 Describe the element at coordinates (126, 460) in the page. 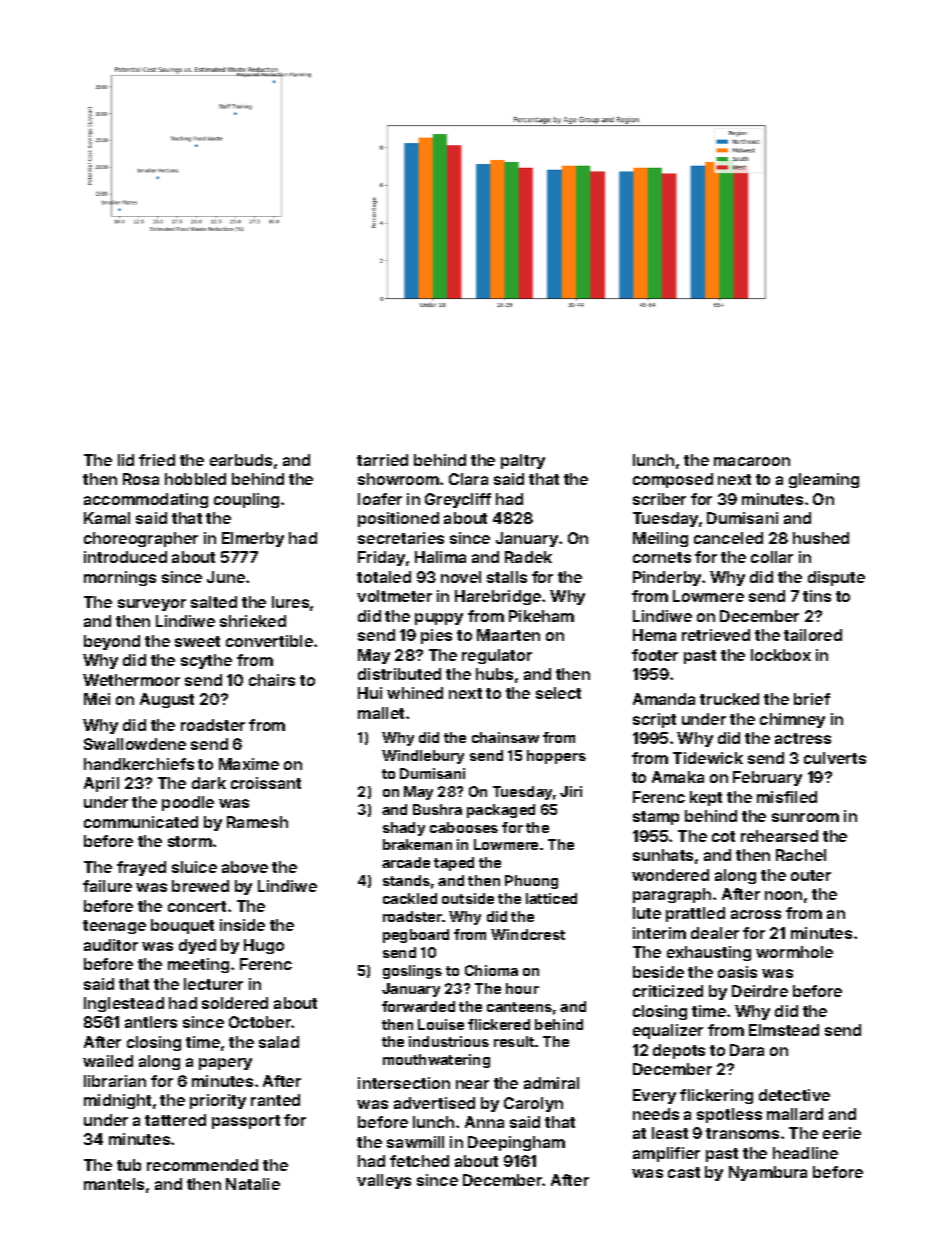

I see `lid` at that location.
